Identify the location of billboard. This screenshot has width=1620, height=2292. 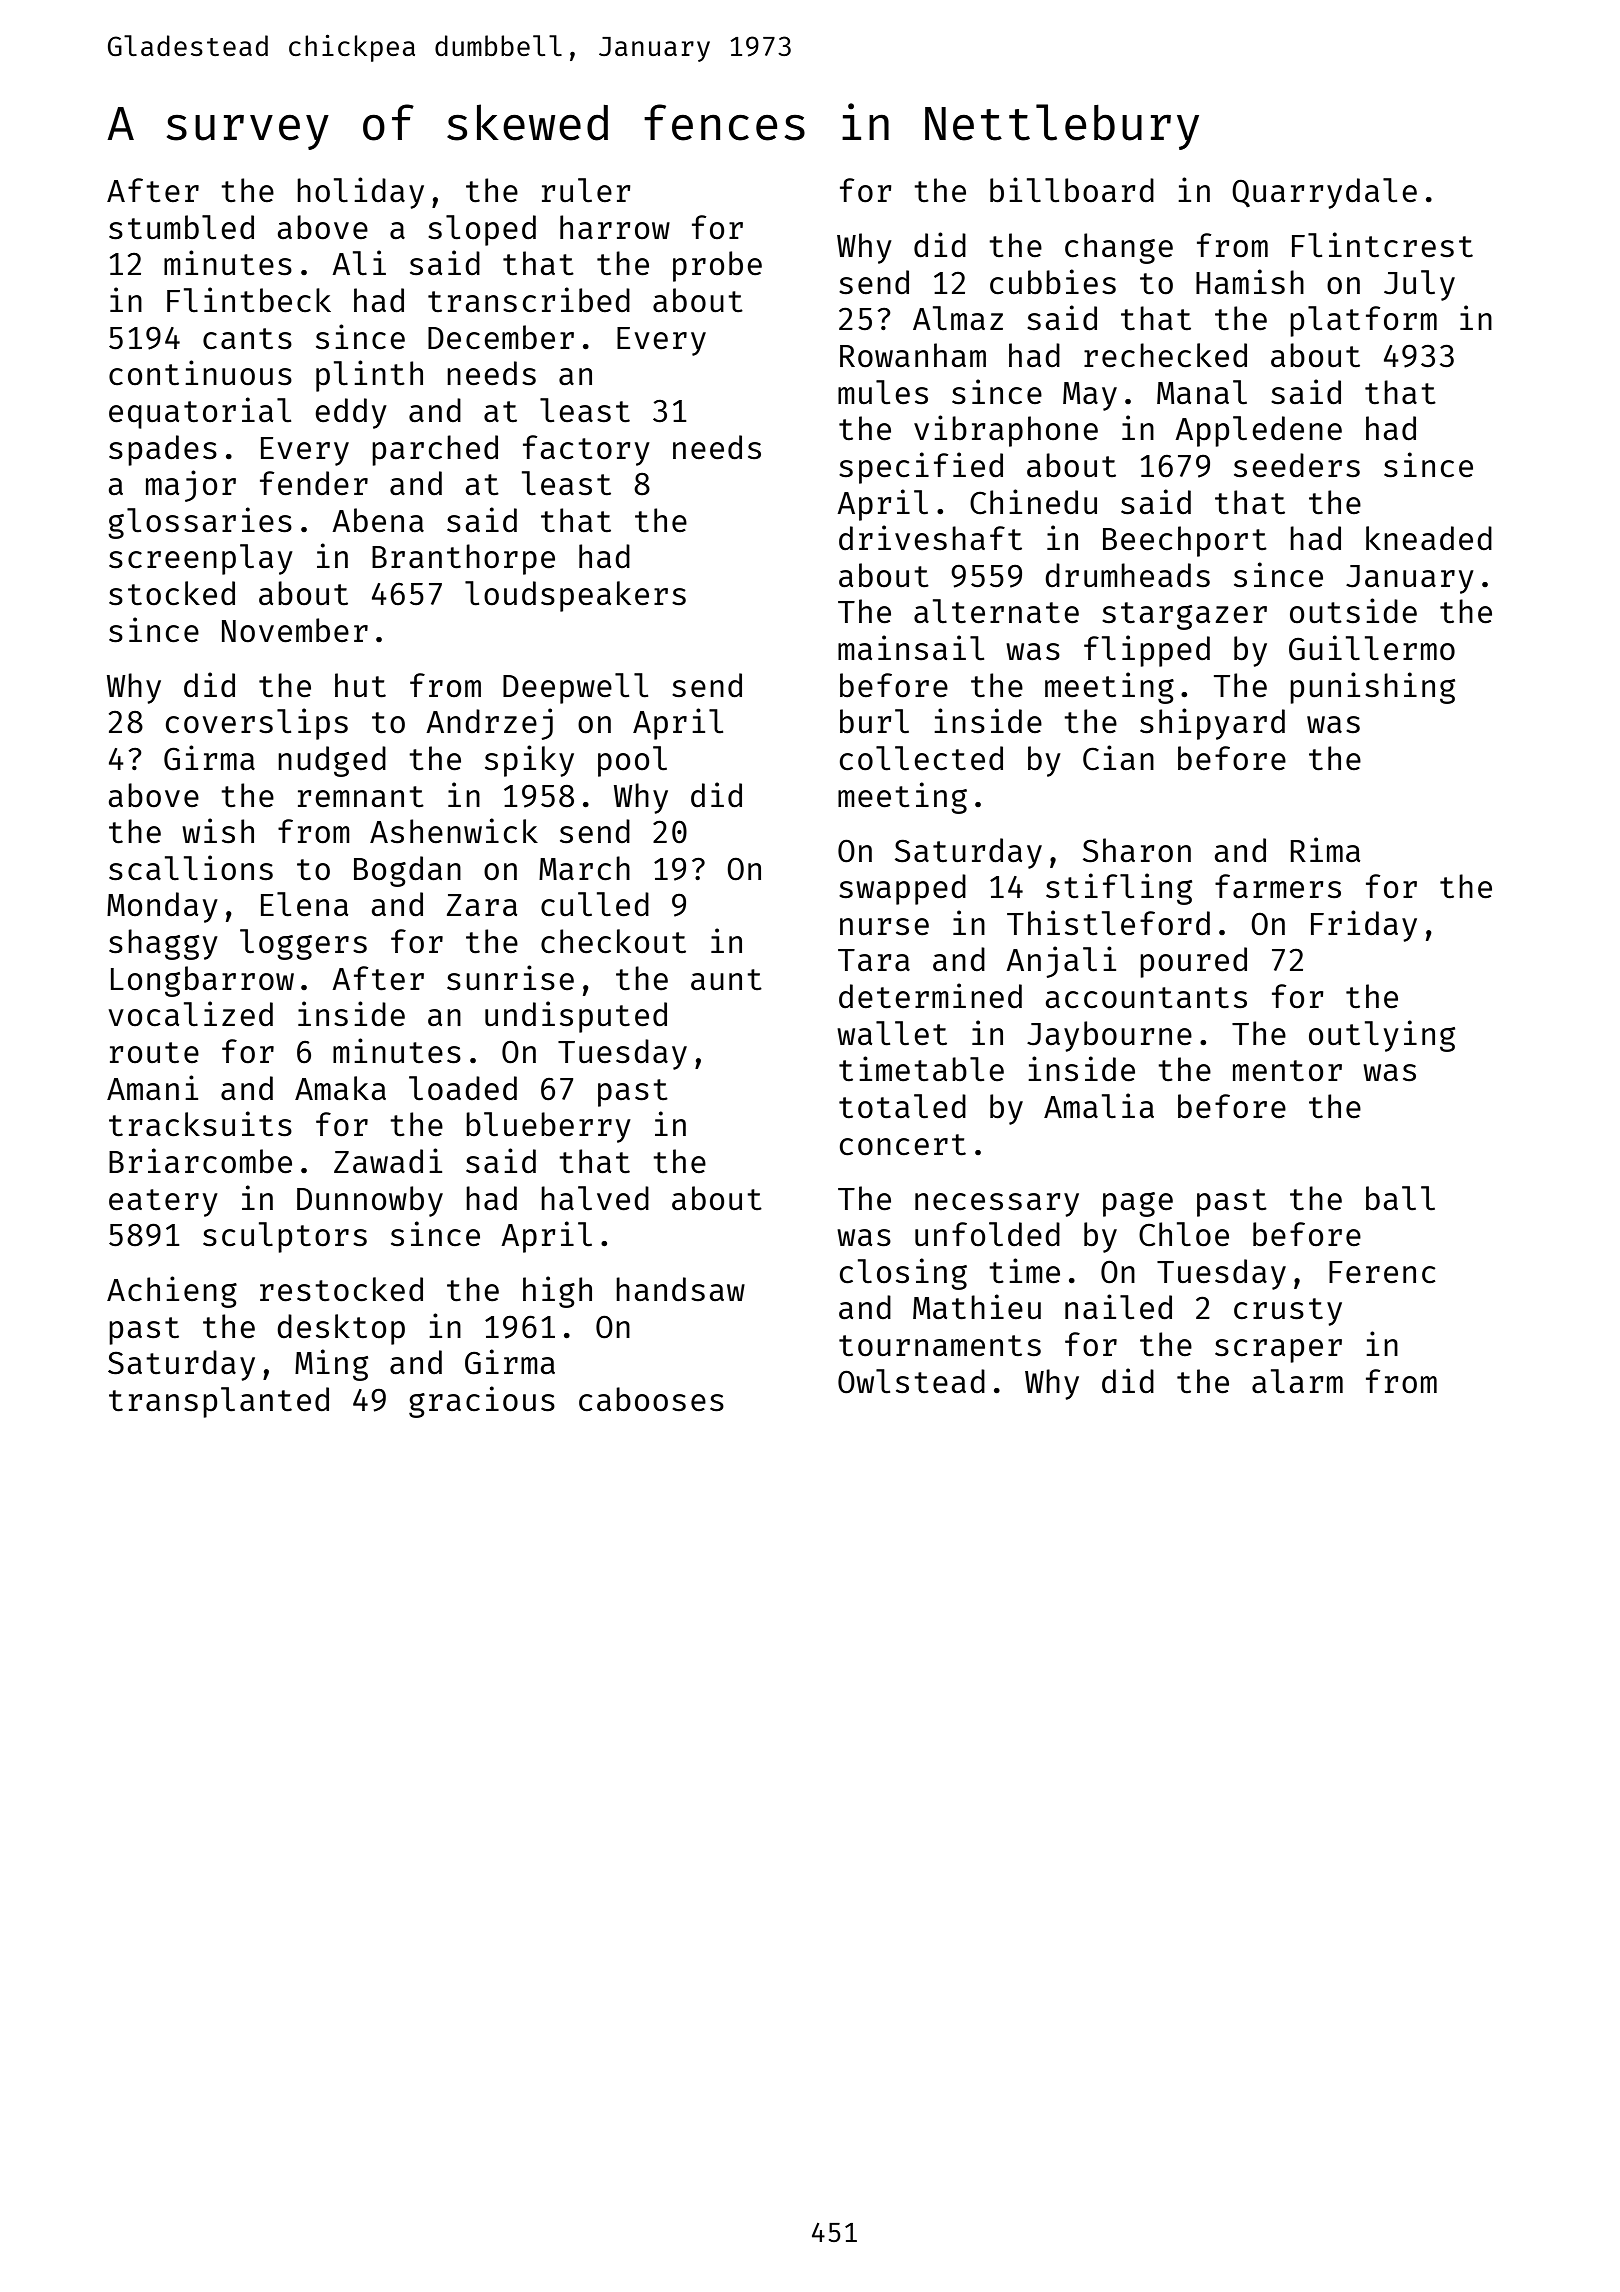
(1072, 190).
